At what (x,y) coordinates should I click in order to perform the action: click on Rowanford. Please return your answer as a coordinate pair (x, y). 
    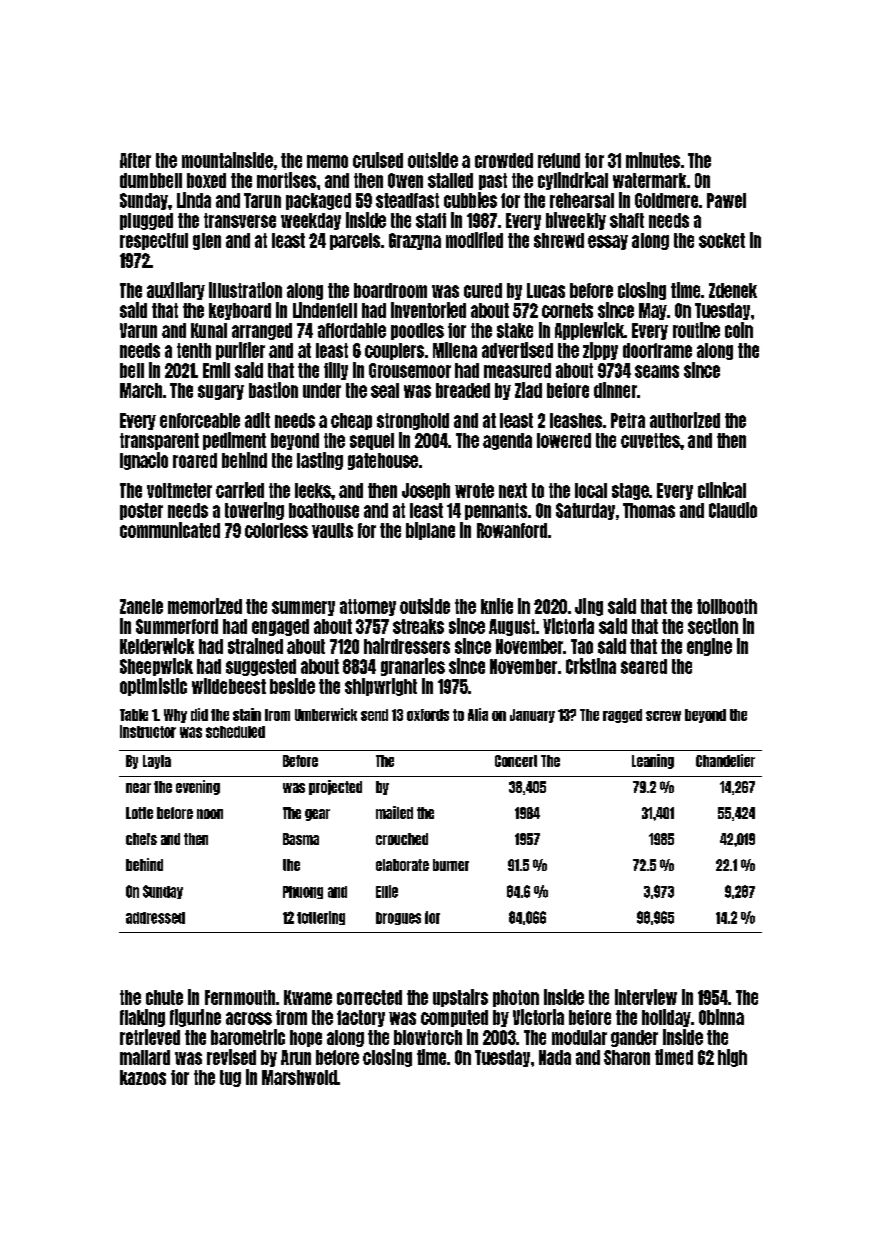
    Looking at the image, I should click on (512, 530).
